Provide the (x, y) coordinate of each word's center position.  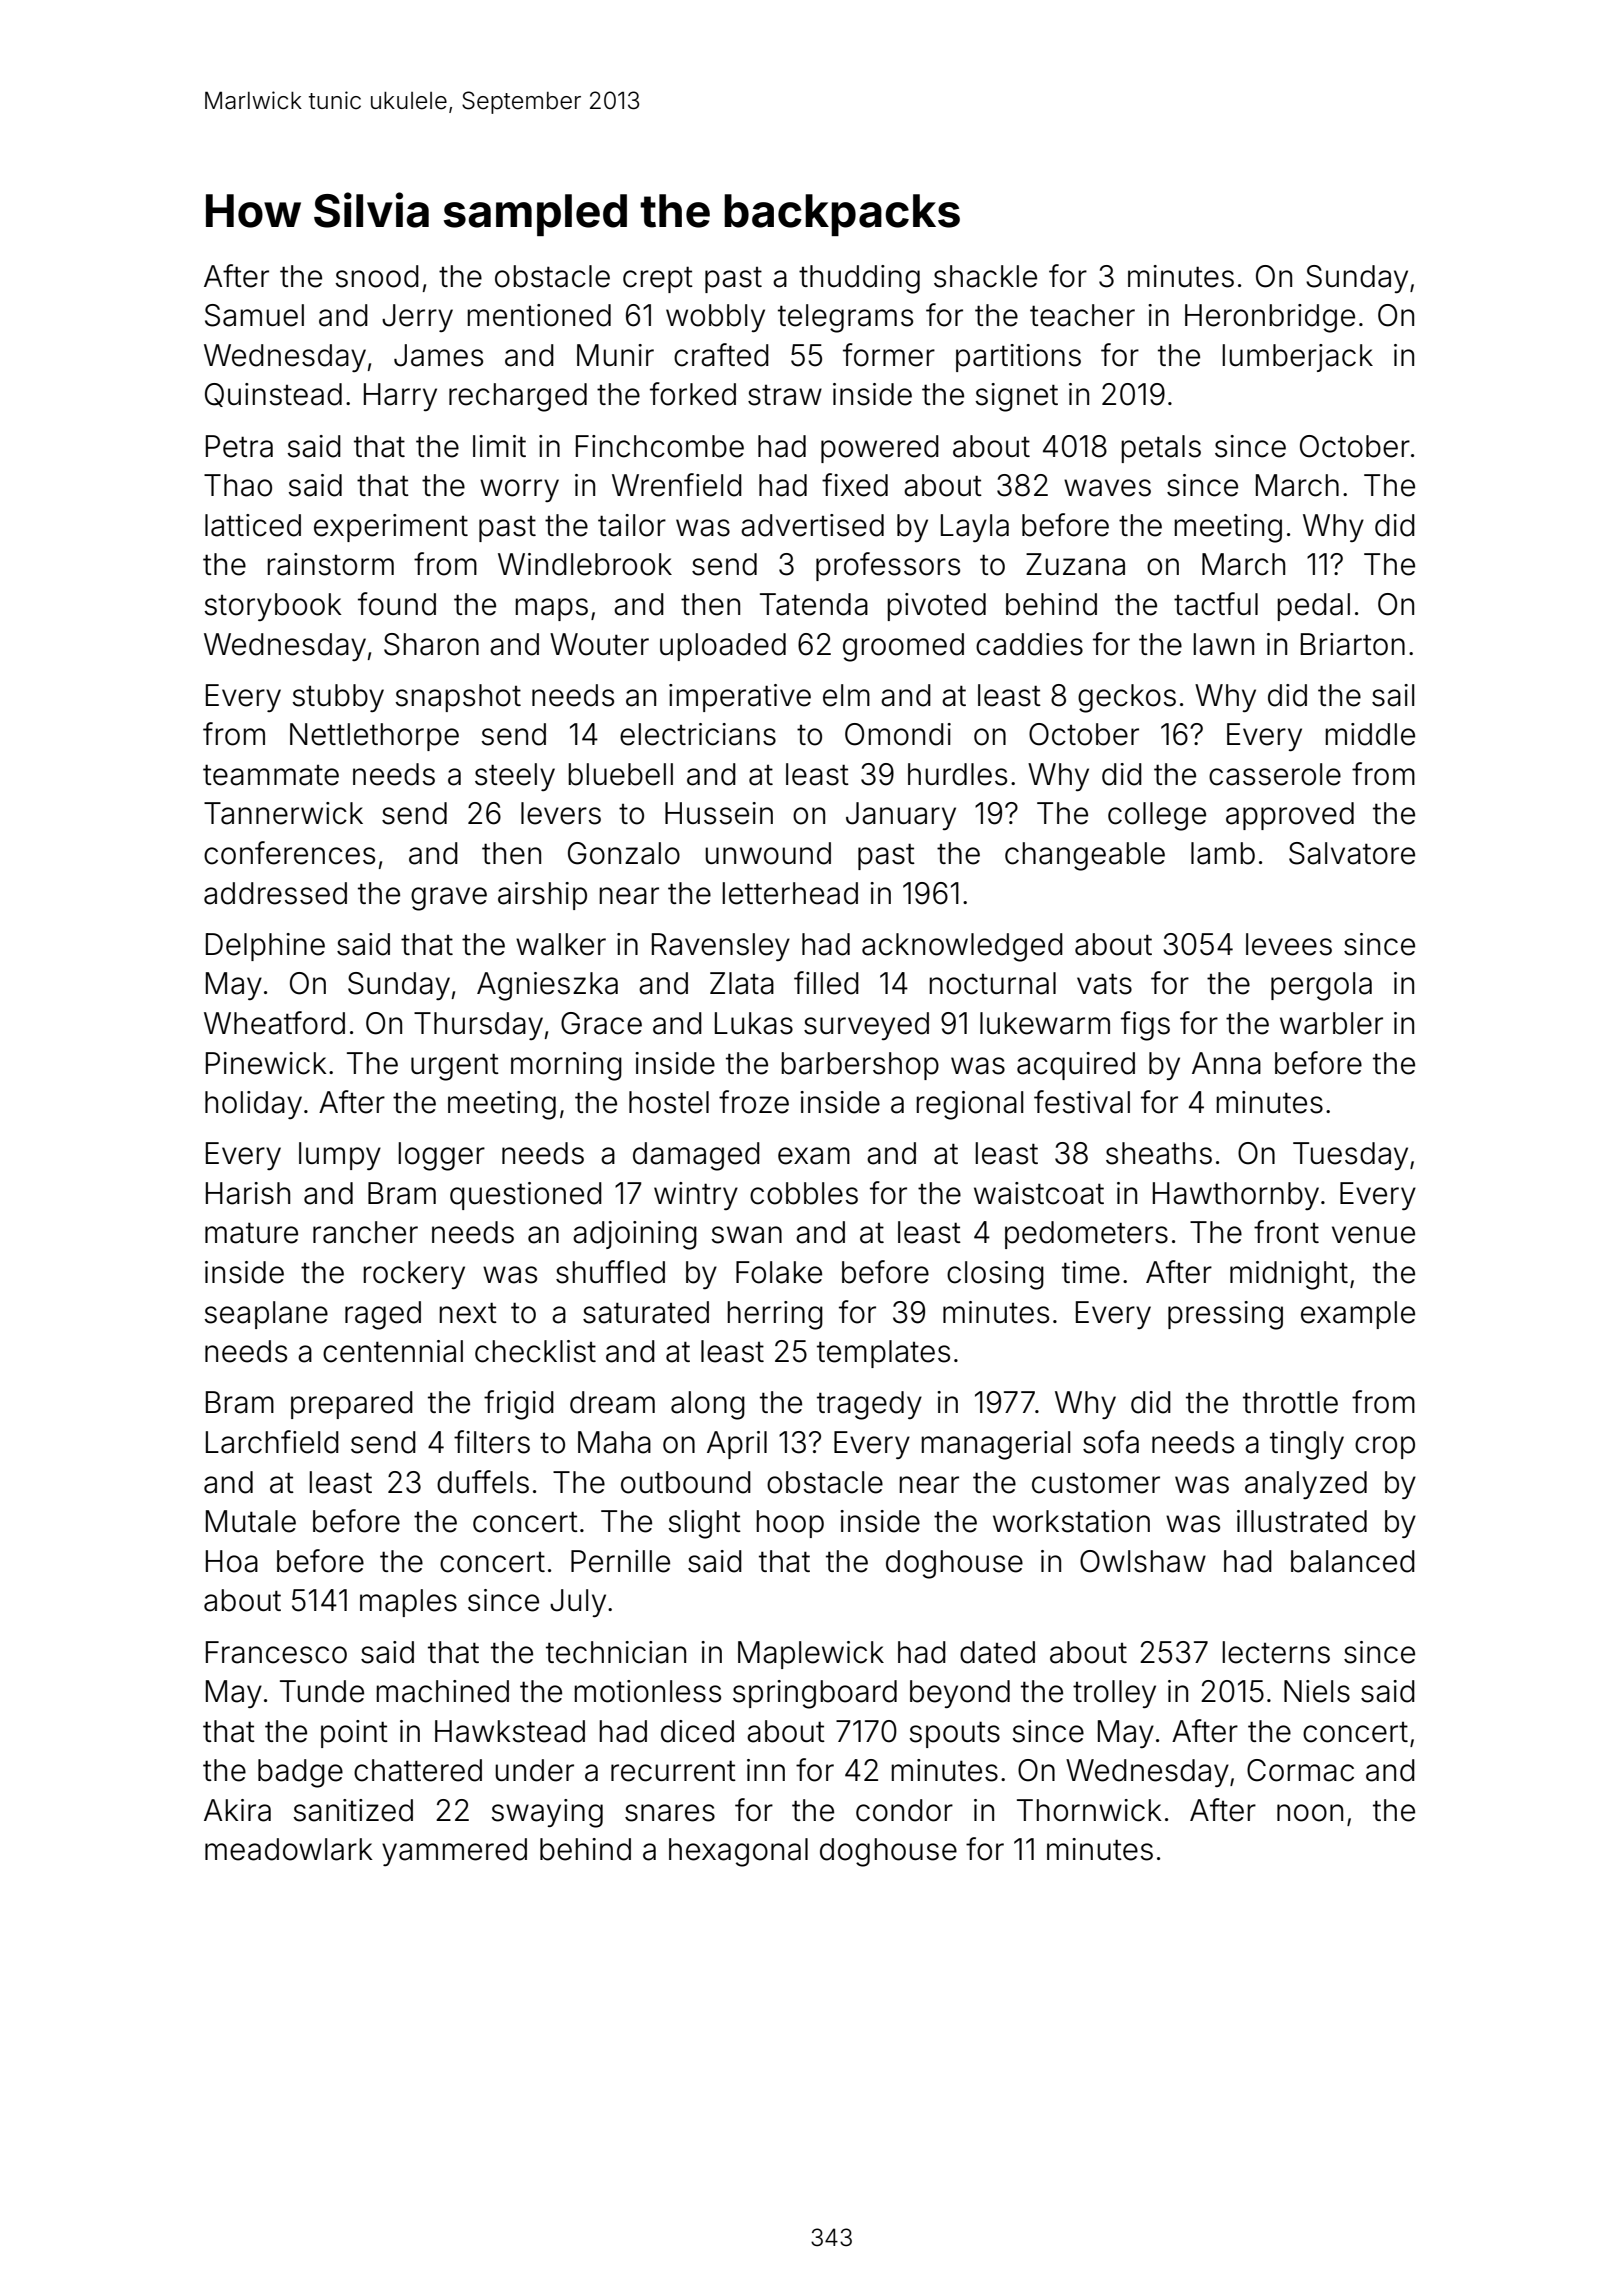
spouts (954, 1734)
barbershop (860, 1066)
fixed (855, 485)
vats (1104, 984)
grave (449, 899)
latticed (253, 525)
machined (442, 1691)
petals (1161, 449)
